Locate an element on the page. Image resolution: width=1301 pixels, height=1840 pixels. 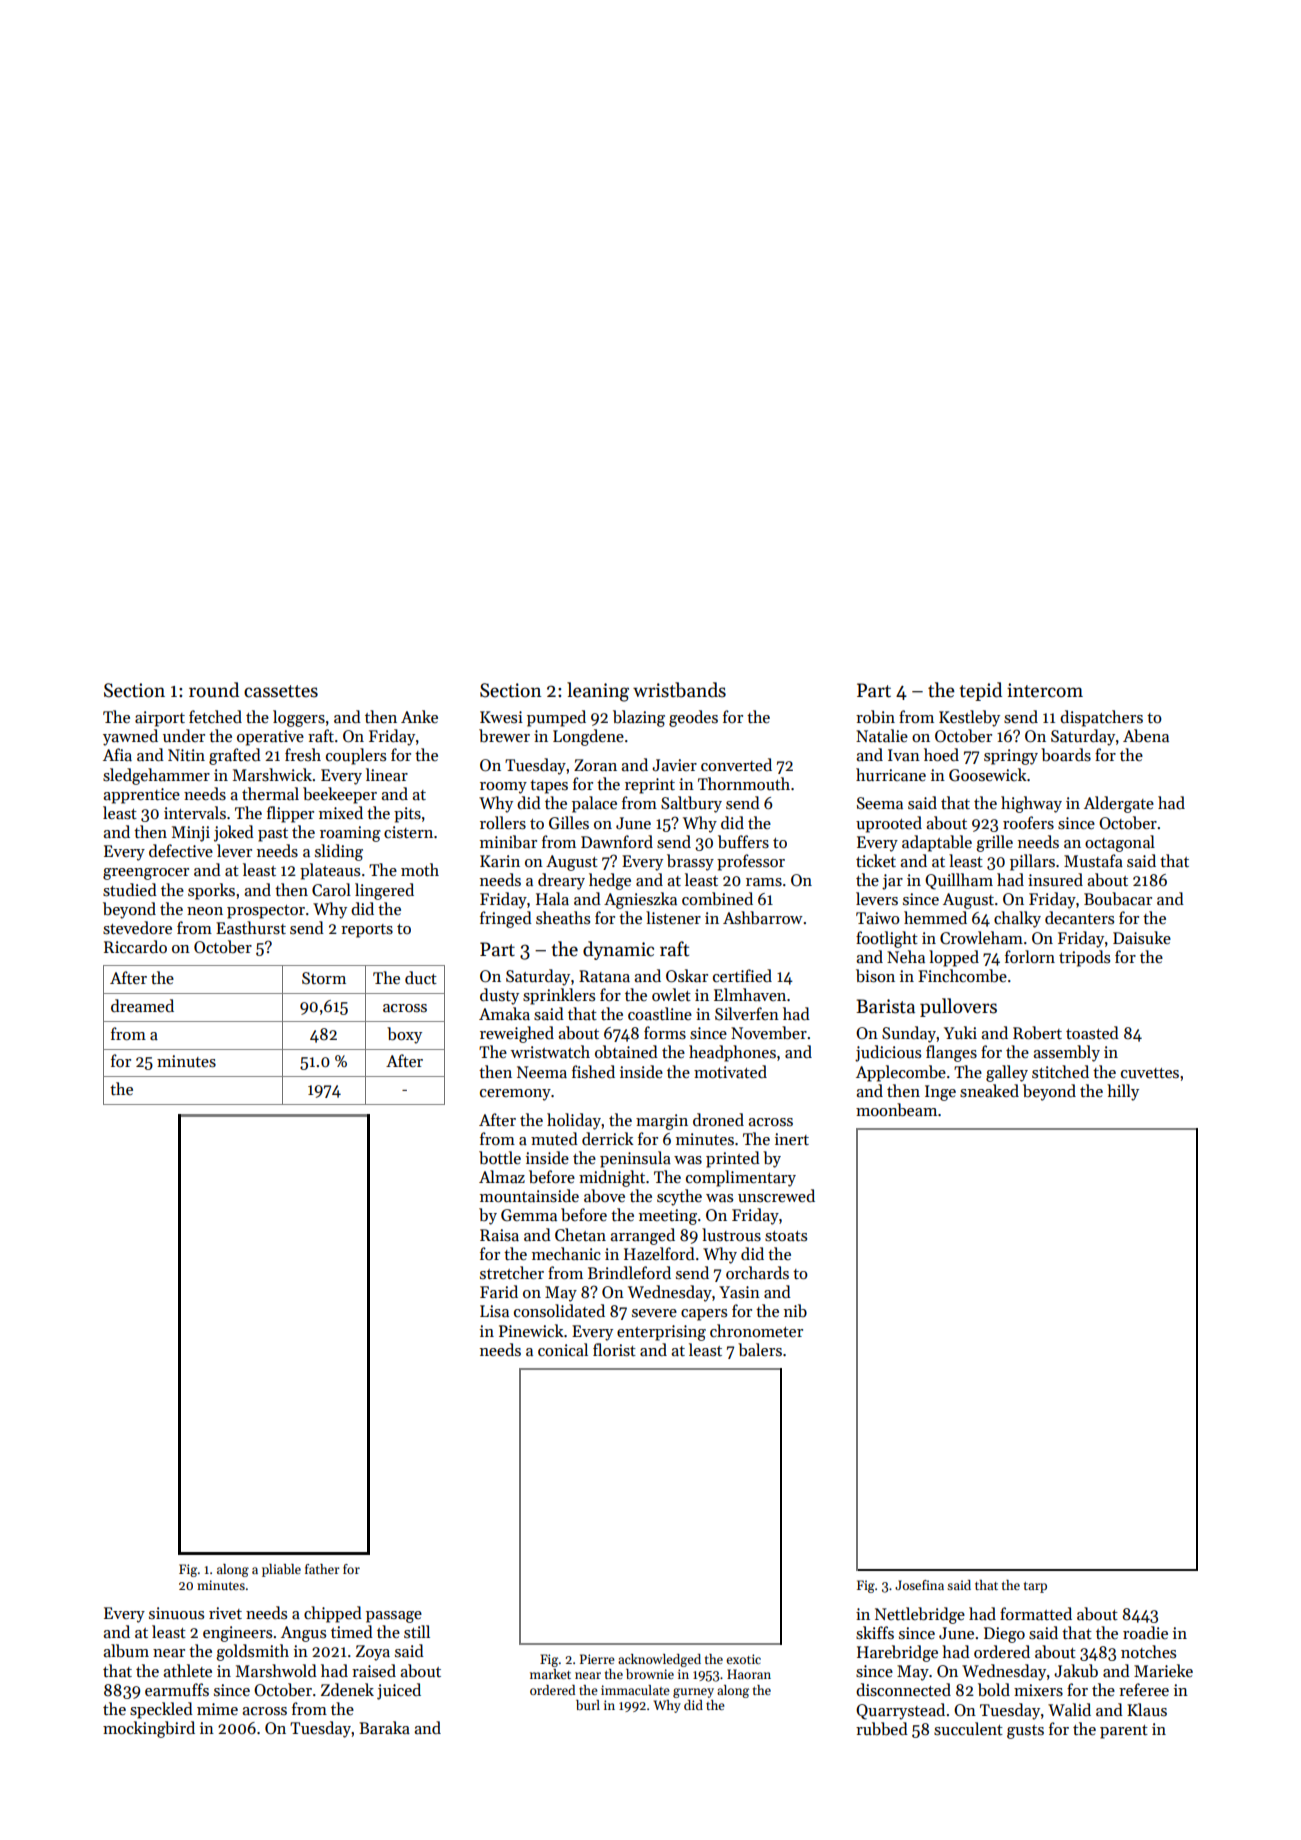
pliable is located at coordinates (281, 1570).
